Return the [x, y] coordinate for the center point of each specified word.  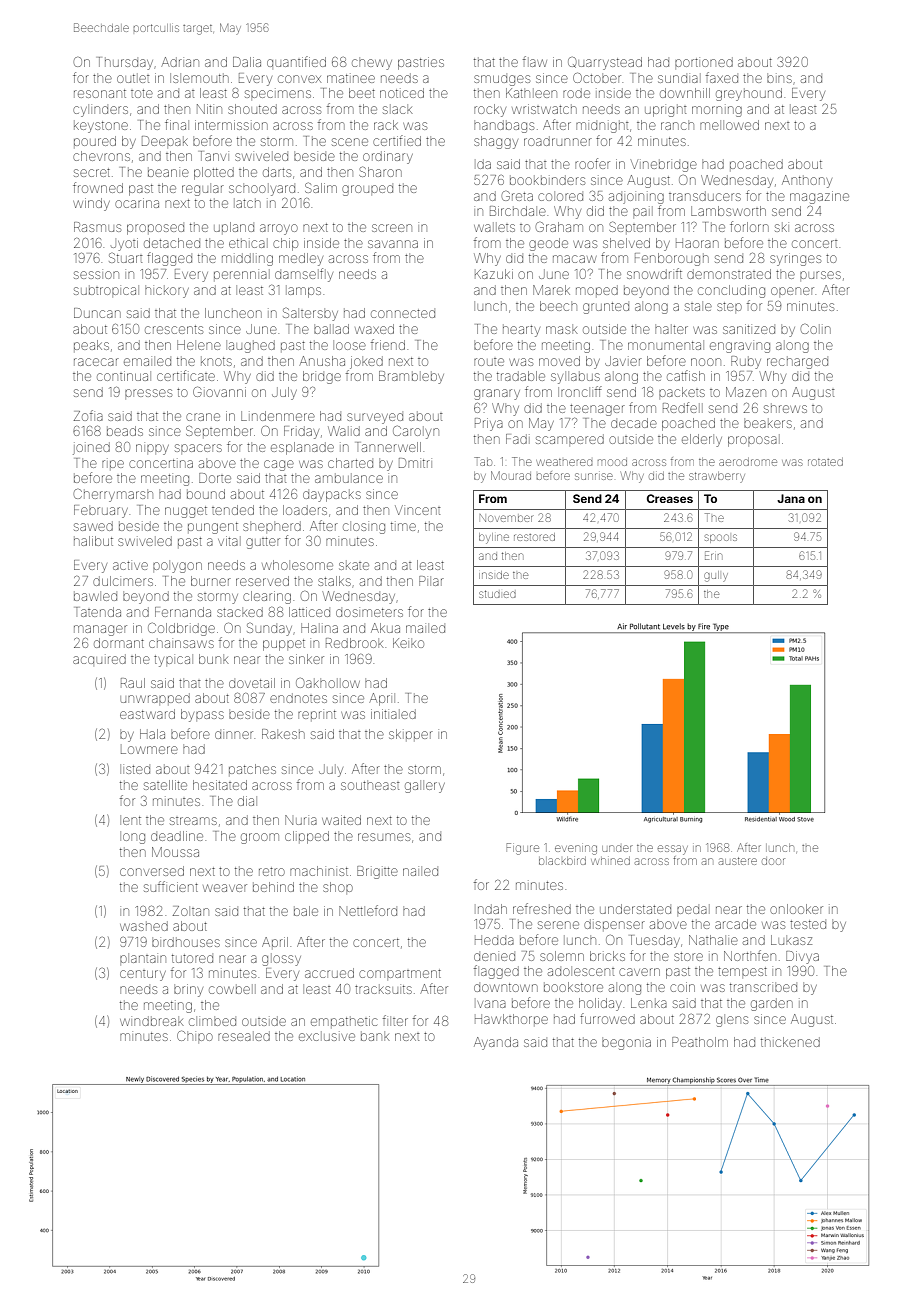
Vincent [417, 510]
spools [721, 538]
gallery [425, 787]
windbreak [151, 1021]
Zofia [88, 415]
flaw [535, 61]
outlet [133, 78]
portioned [704, 62]
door [773, 861]
